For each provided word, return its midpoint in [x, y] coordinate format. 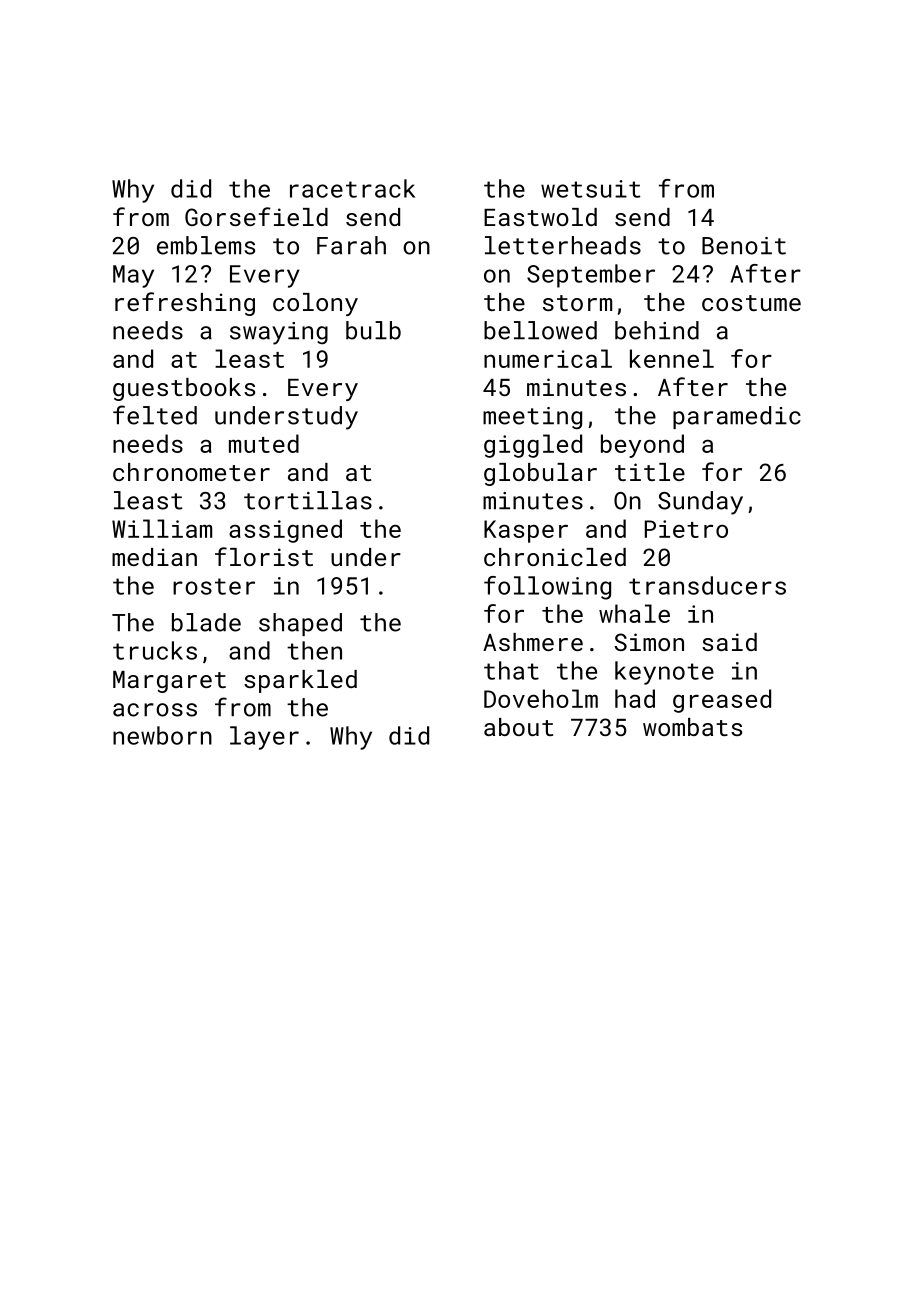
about [518, 727]
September [591, 276]
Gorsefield [256, 216]
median [154, 557]
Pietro [686, 529]
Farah [351, 245]
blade [206, 622]
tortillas [308, 500]
